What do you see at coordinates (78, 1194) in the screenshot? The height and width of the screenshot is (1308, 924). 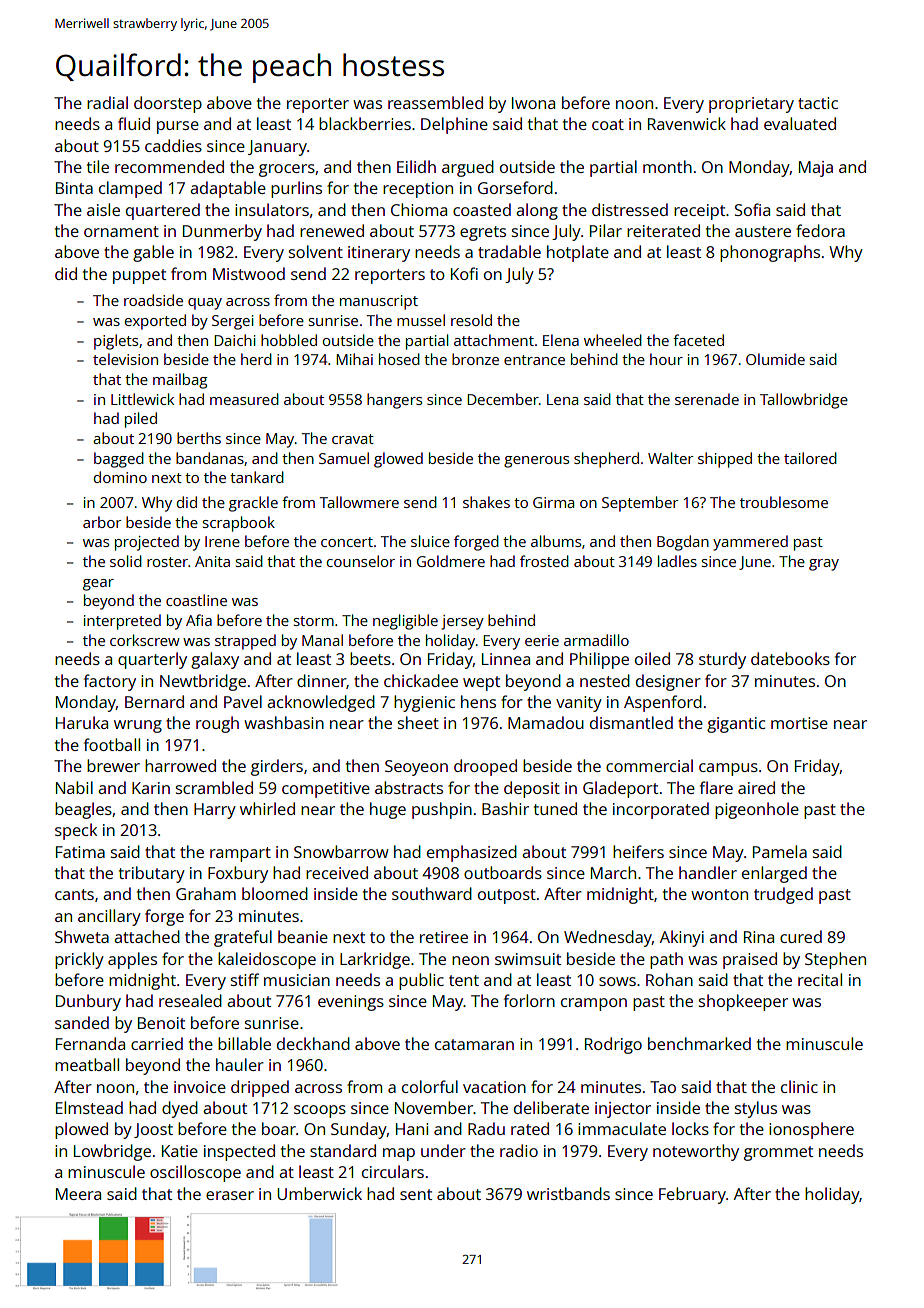 I see `Meera` at bounding box center [78, 1194].
